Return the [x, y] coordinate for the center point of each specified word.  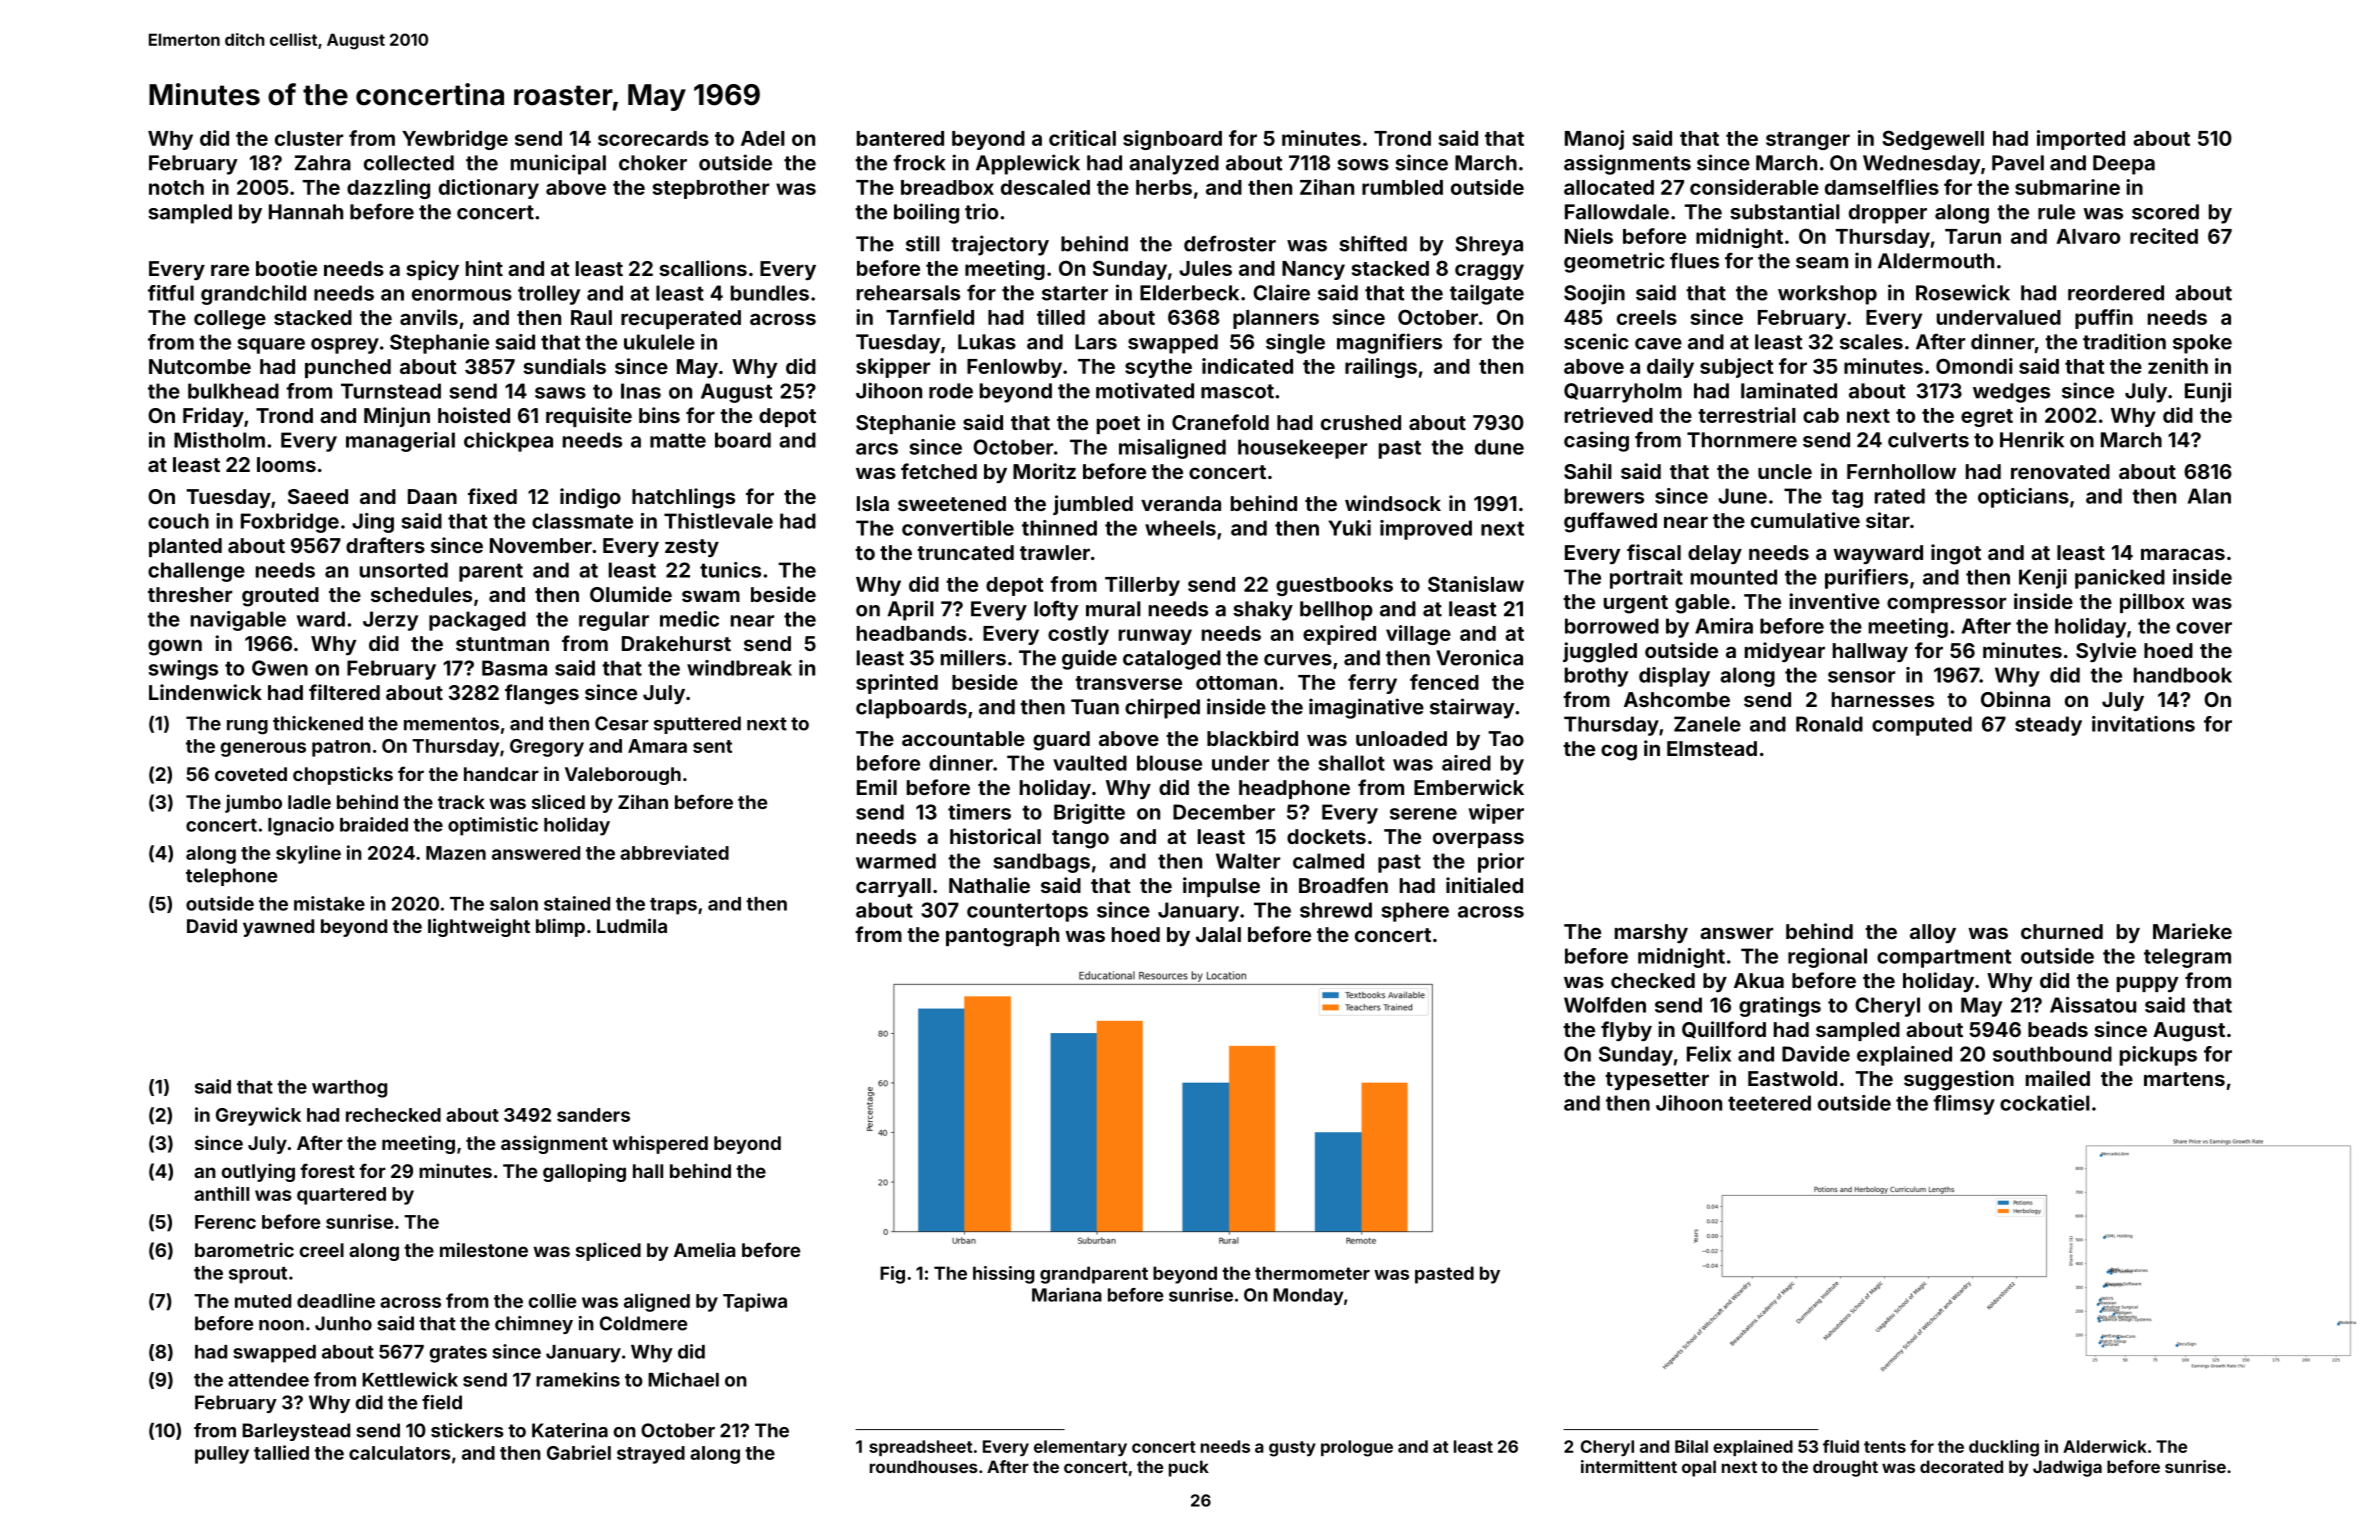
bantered [900, 138]
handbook [2183, 675]
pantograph [1002, 937]
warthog [349, 1089]
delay [1715, 554]
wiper [1496, 814]
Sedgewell [1933, 140]
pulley [222, 1455]
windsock [1393, 503]
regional [1827, 958]
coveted [251, 774]
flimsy [1964, 1105]
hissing [1003, 1275]
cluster [309, 138]
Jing [373, 523]
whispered [660, 1144]
